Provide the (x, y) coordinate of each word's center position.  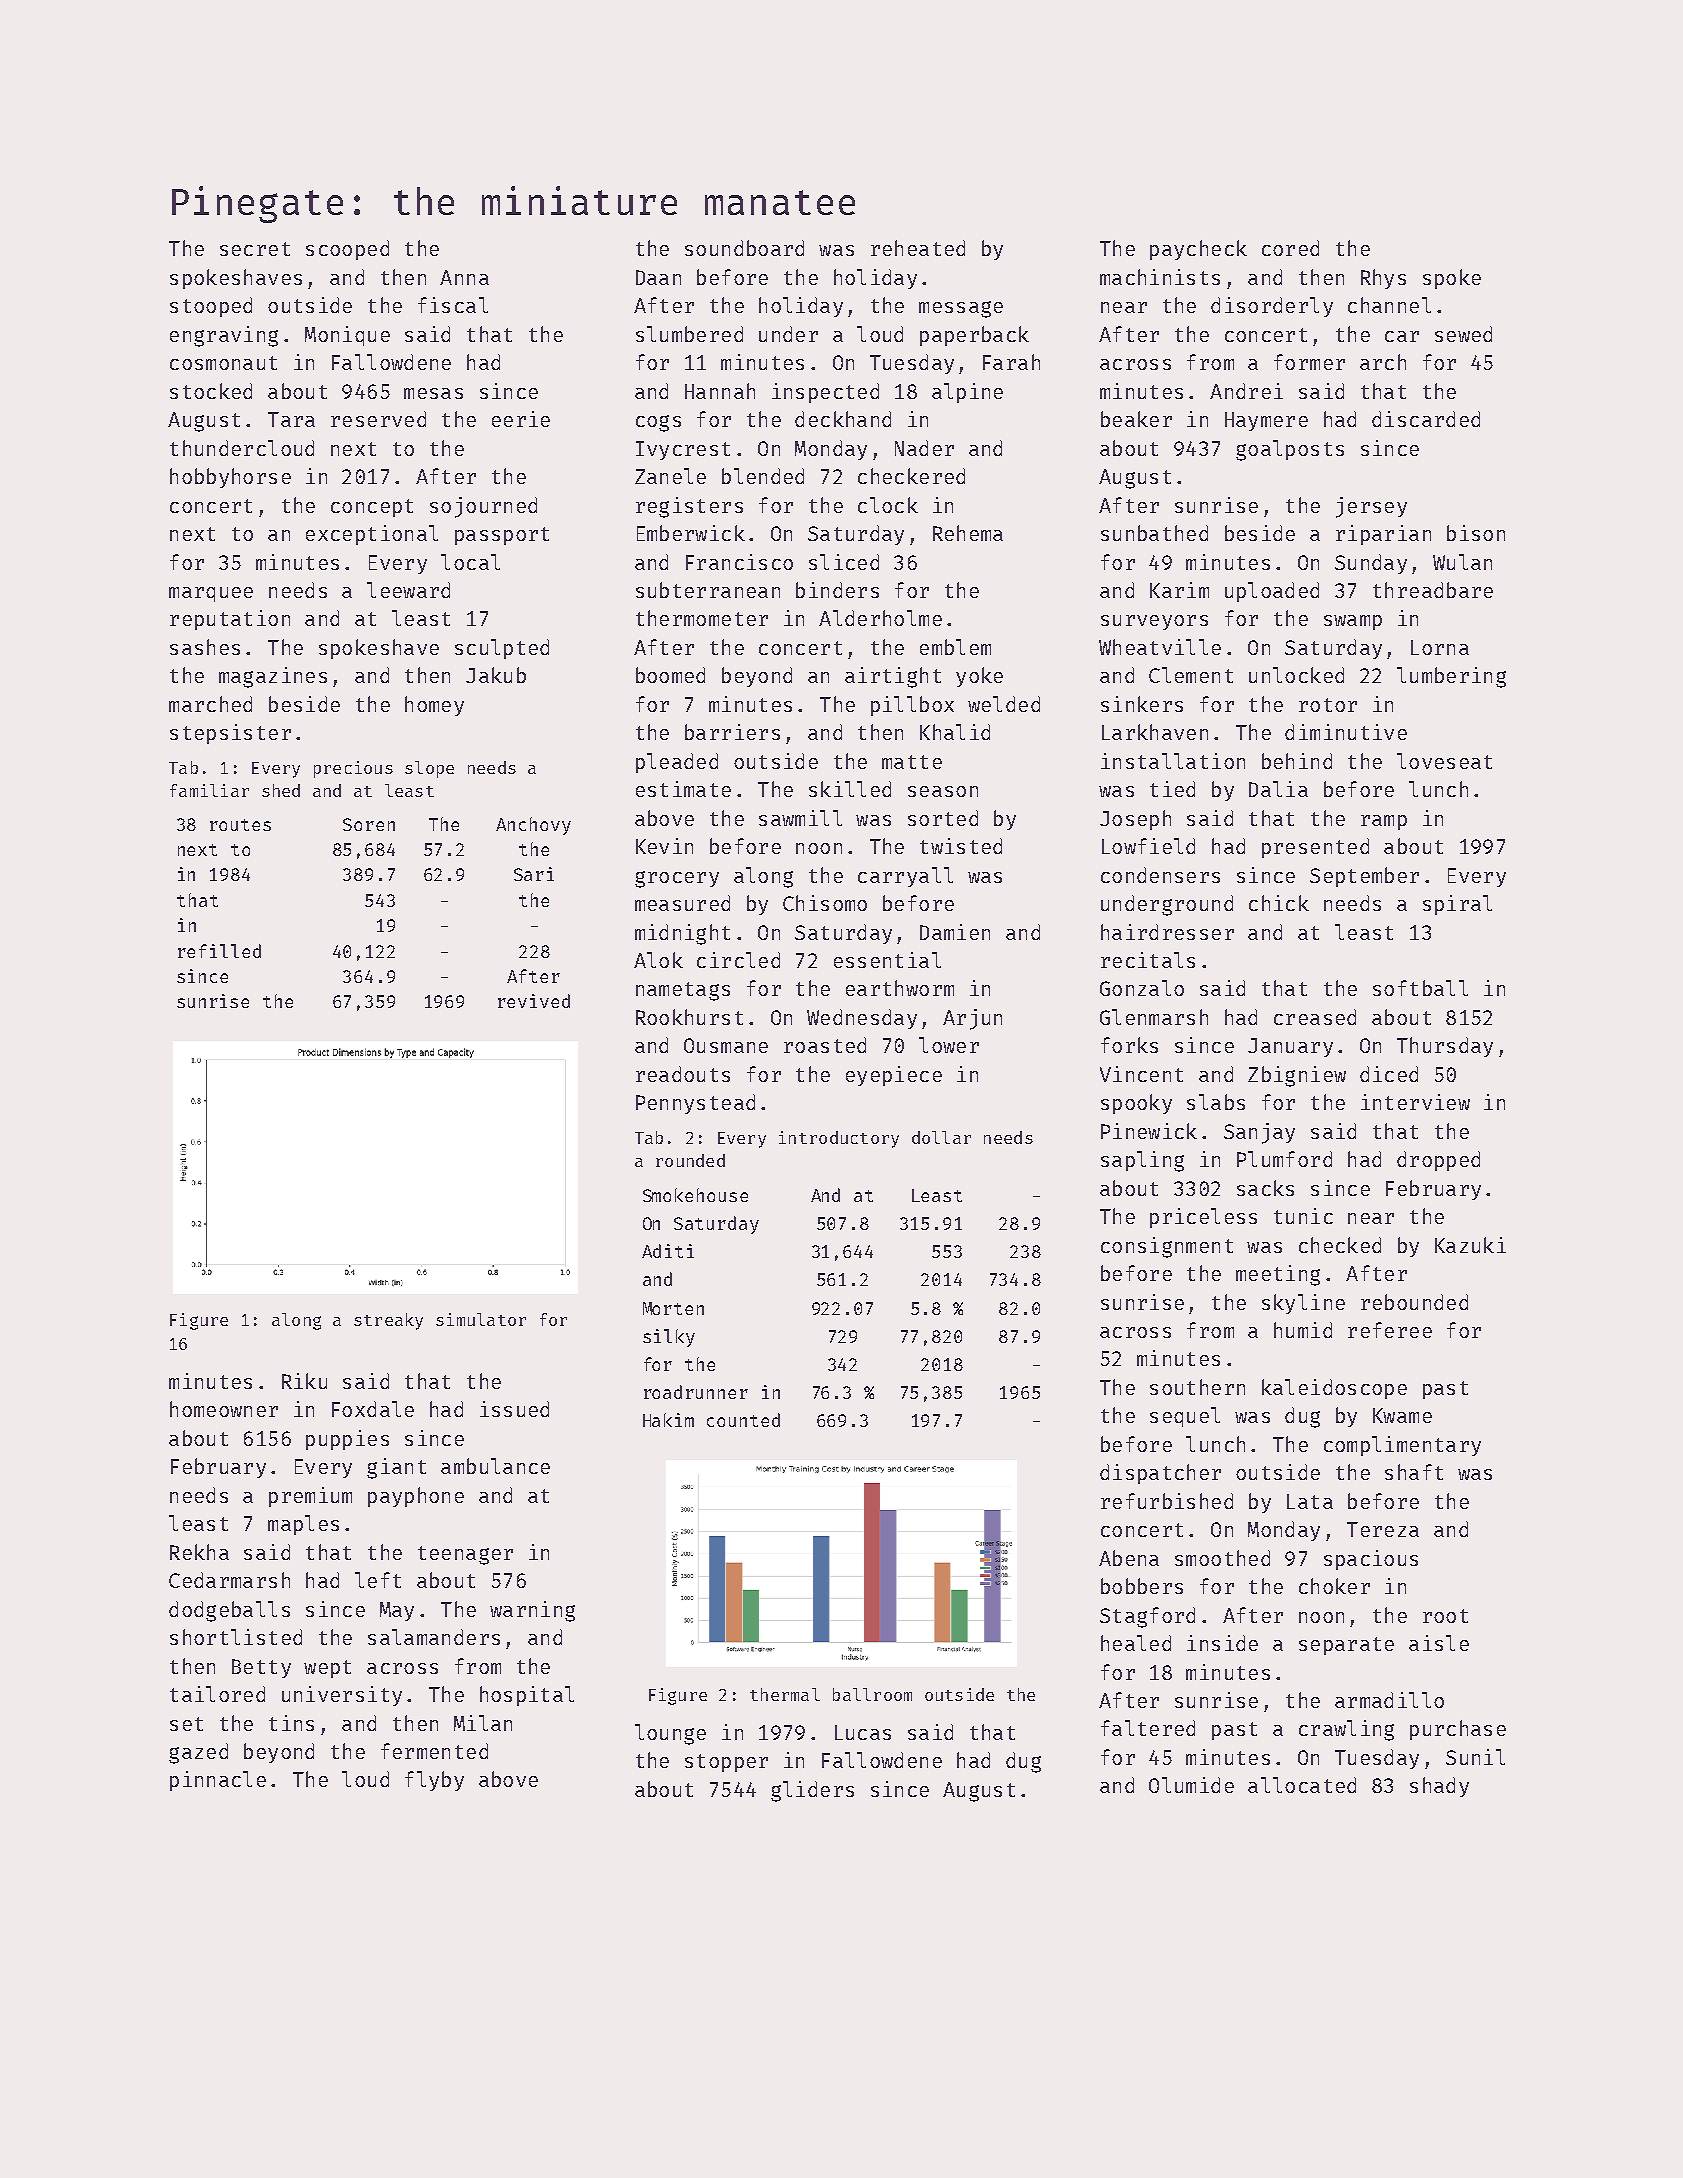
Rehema (968, 533)
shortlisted (236, 1637)
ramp (1384, 822)
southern (1197, 1387)
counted (743, 1420)
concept (372, 508)
